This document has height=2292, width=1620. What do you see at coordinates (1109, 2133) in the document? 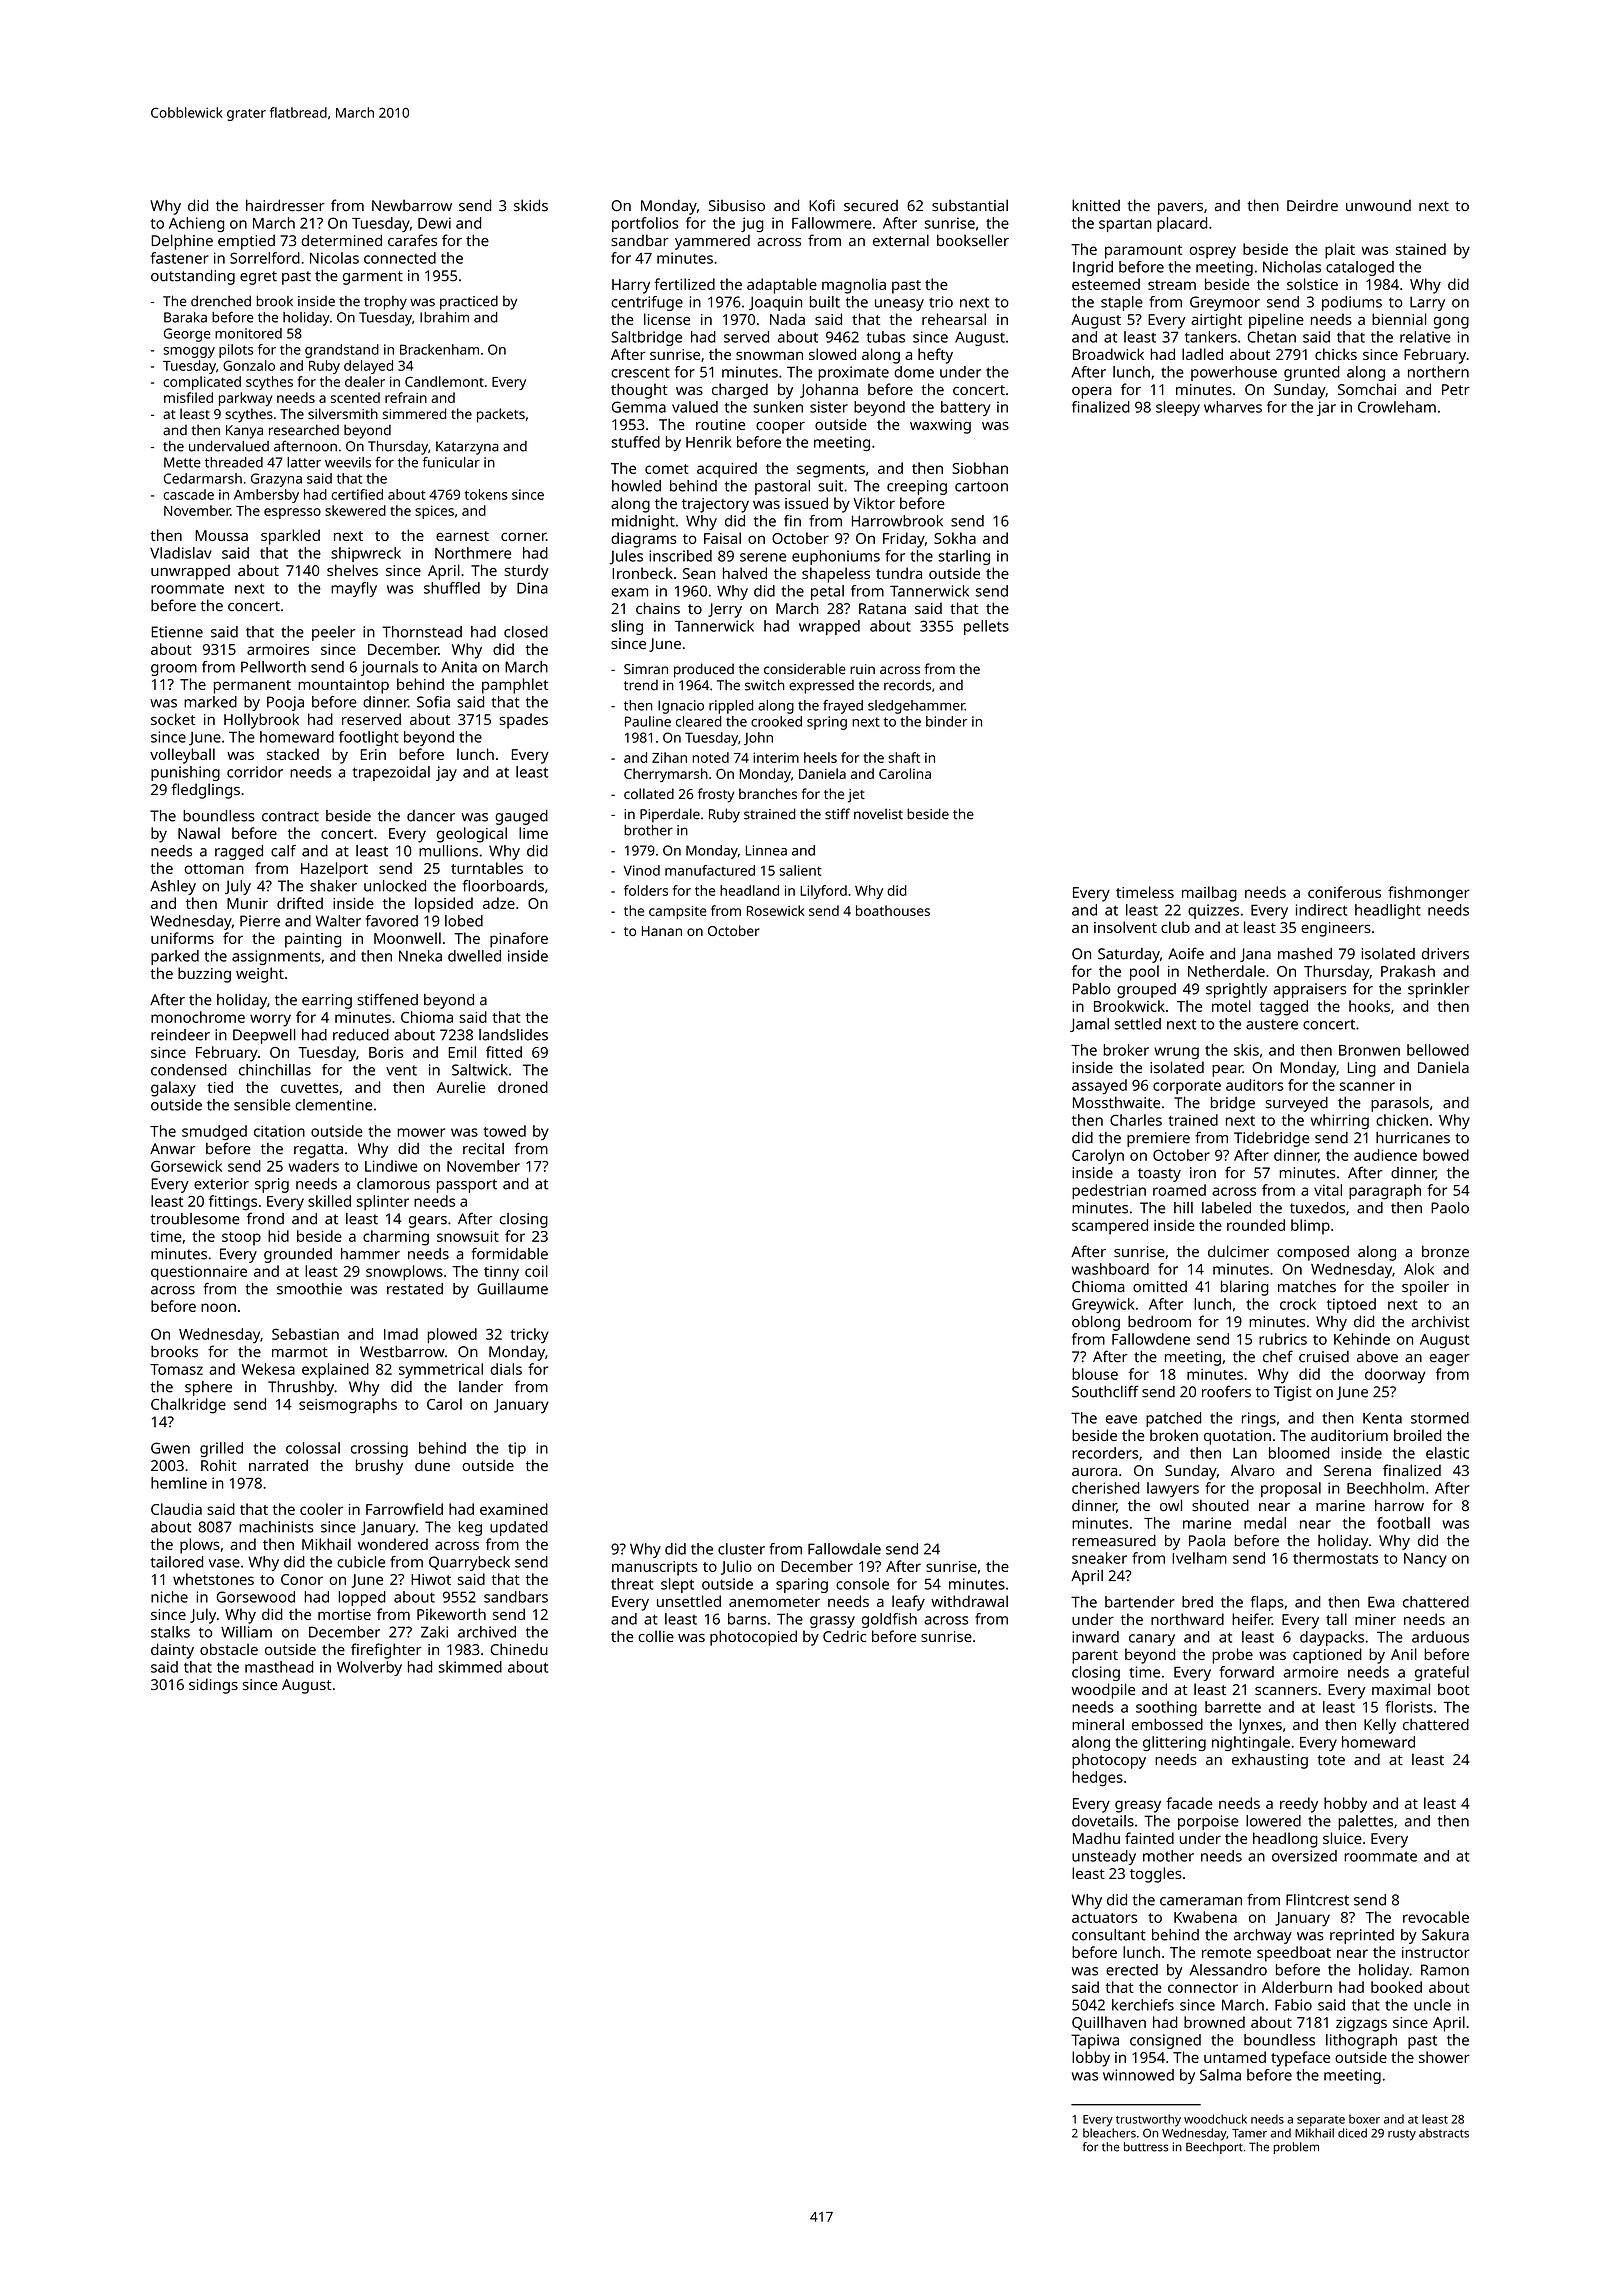
I see `bleachers` at bounding box center [1109, 2133].
